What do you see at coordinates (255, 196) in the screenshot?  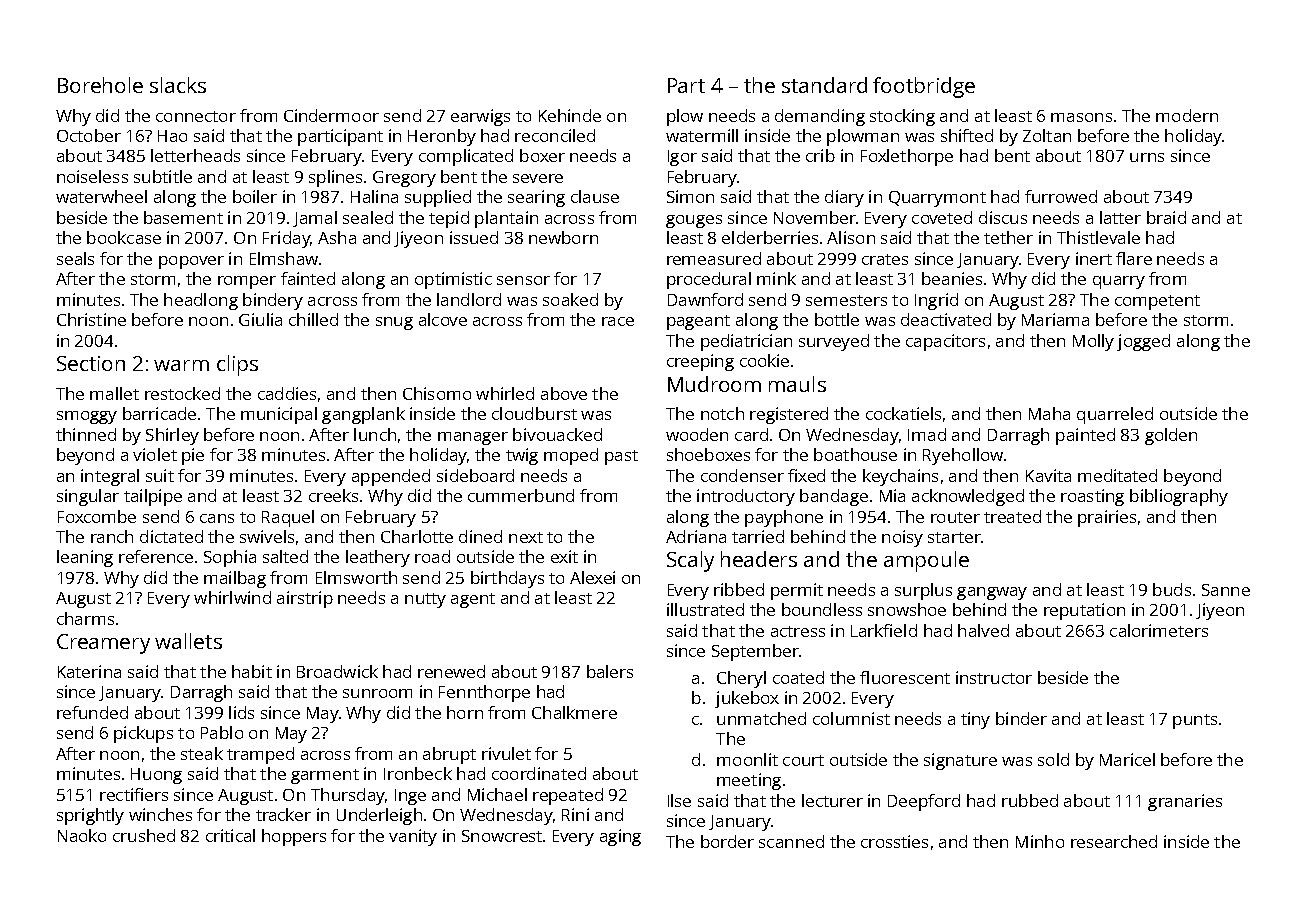 I see `boiler` at bounding box center [255, 196].
